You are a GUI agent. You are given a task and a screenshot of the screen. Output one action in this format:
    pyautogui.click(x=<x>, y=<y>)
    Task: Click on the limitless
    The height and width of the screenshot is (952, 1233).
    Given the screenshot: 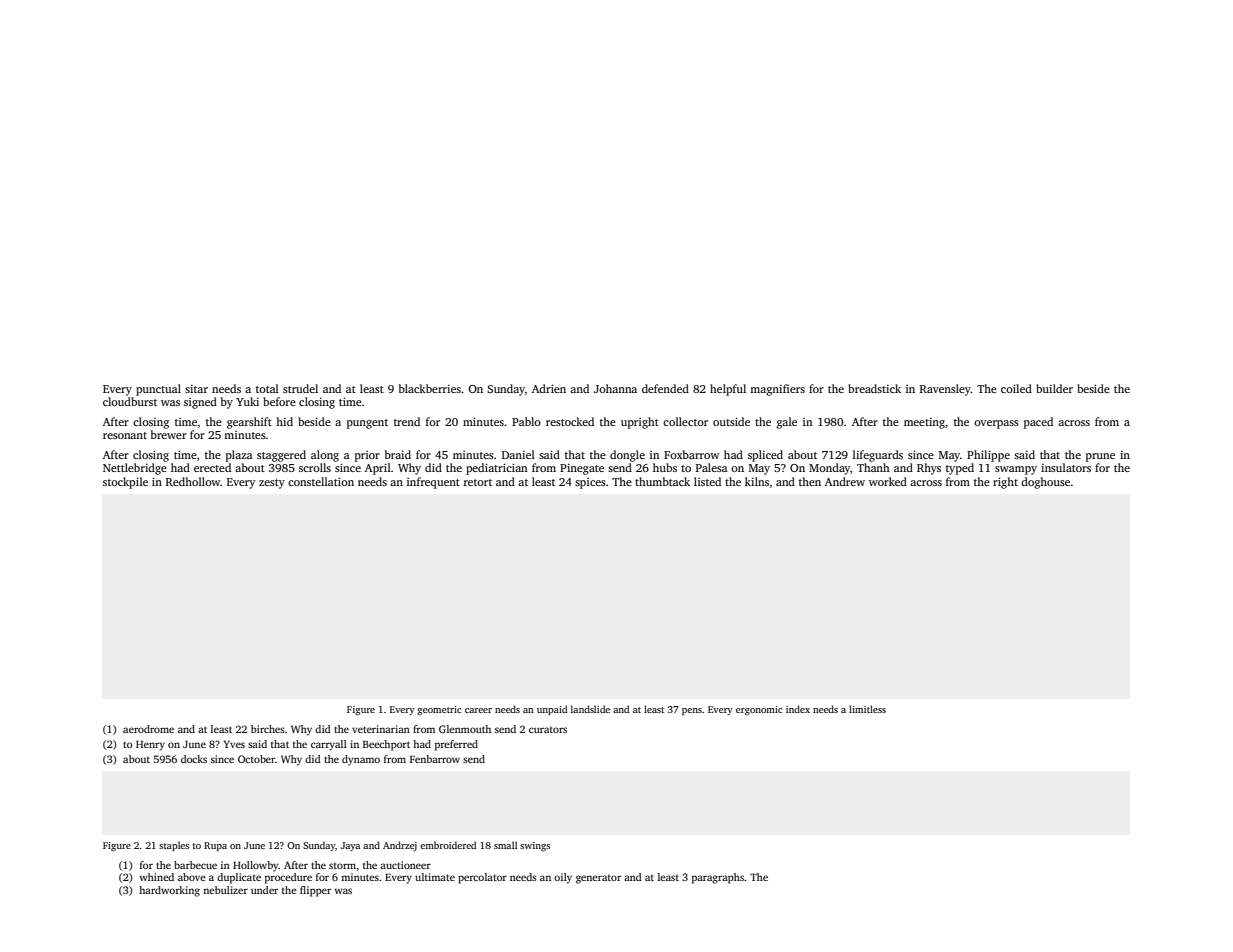 What is the action you would take?
    pyautogui.click(x=867, y=709)
